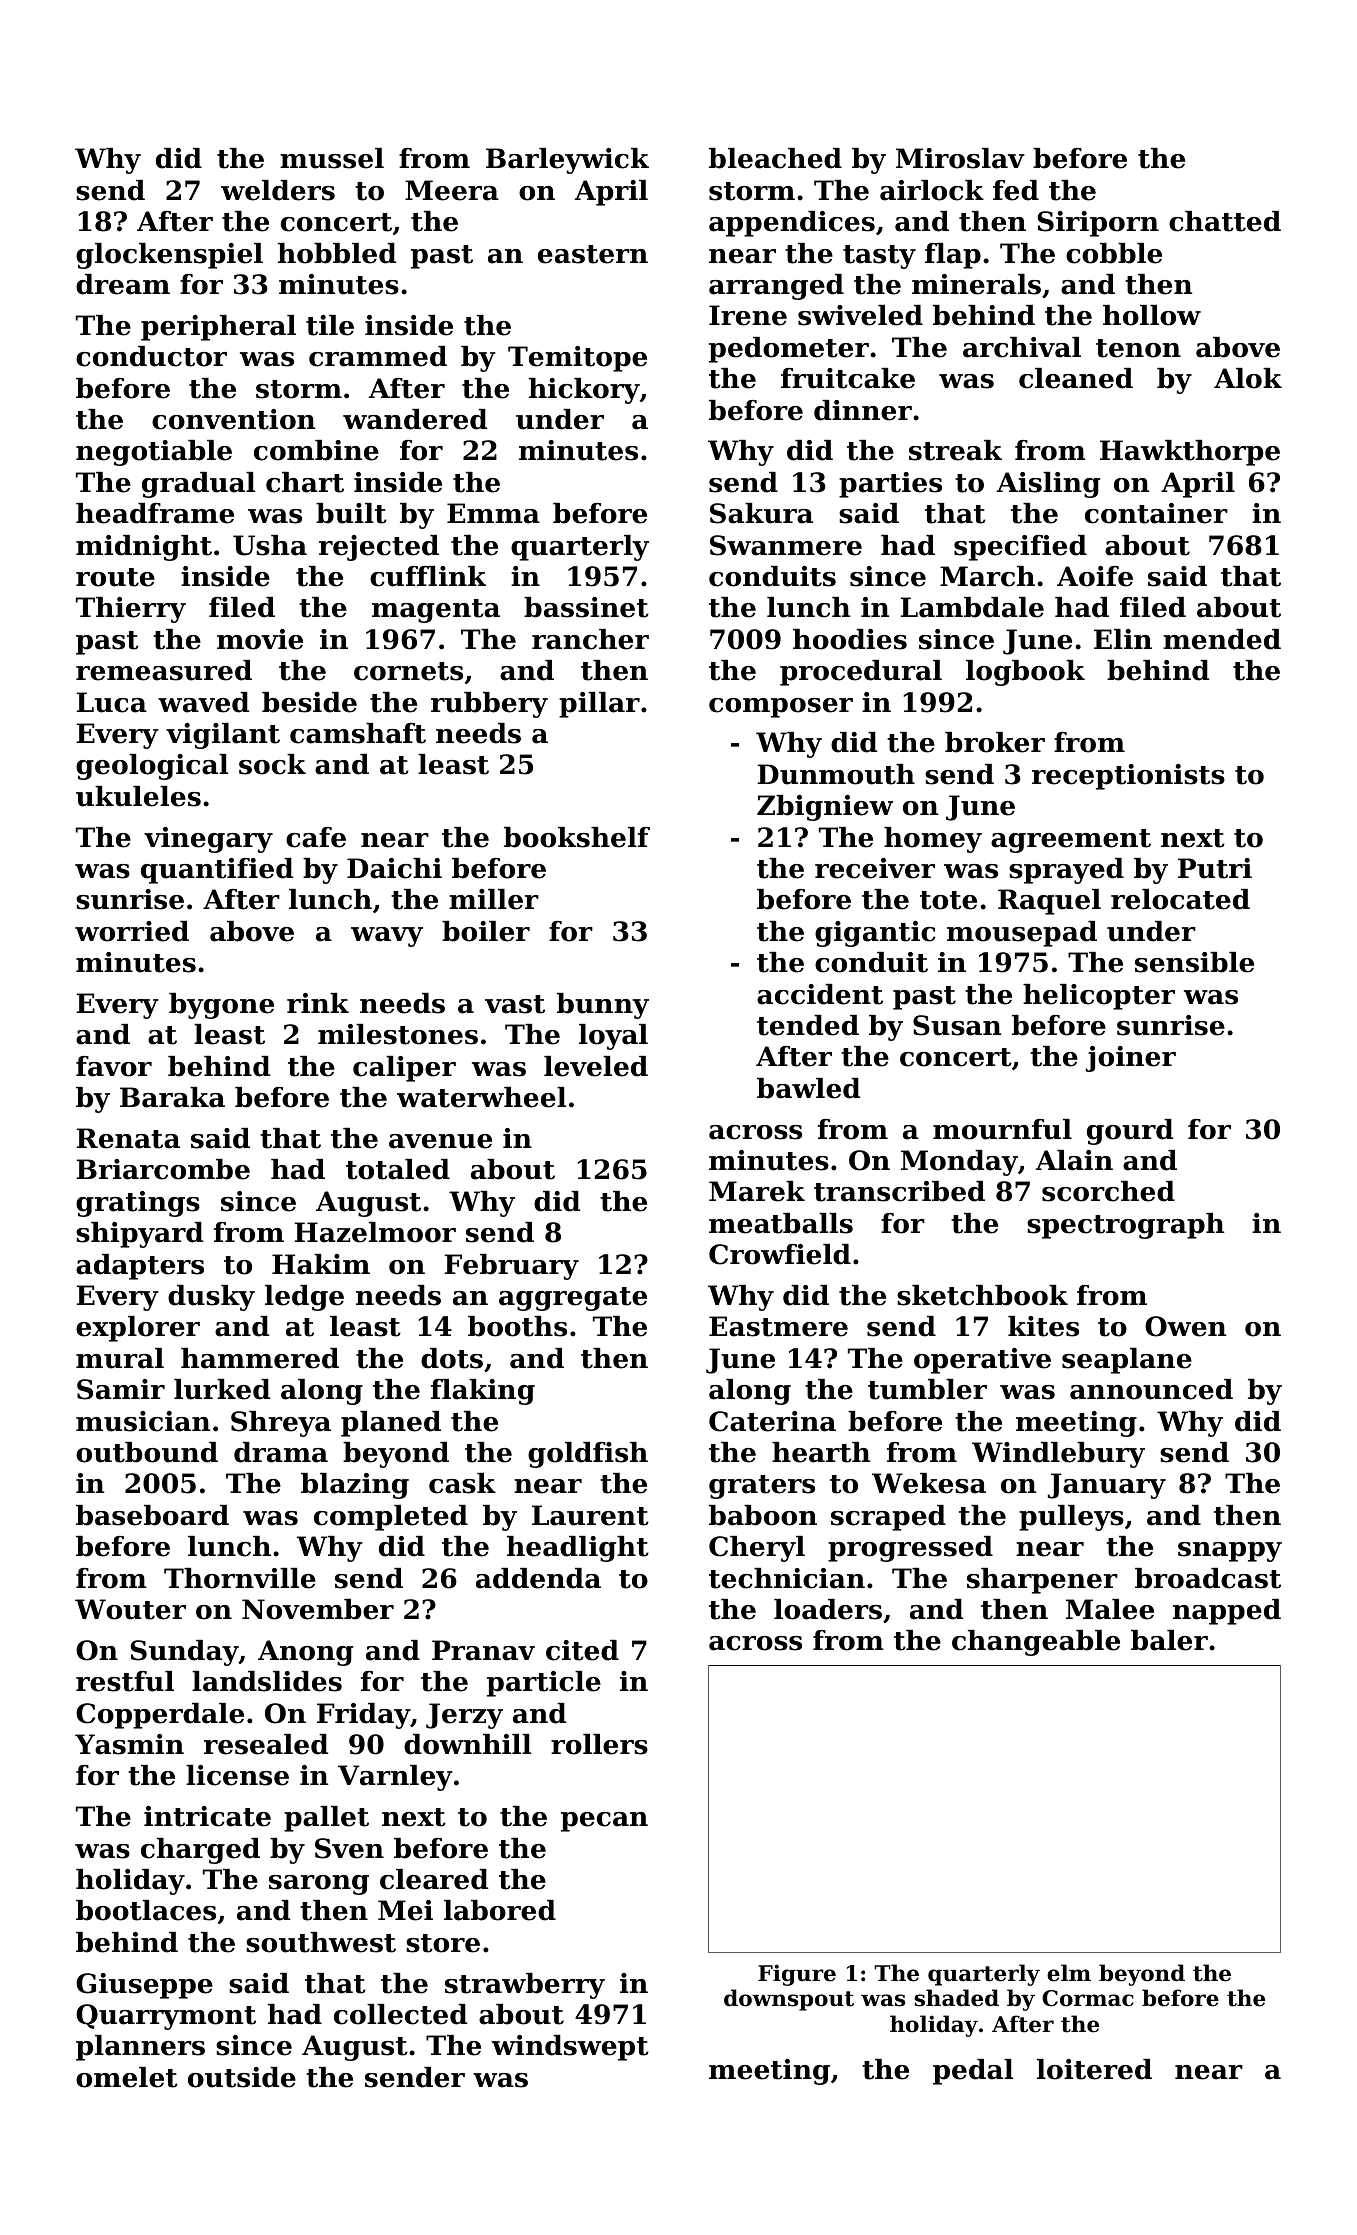  What do you see at coordinates (960, 158) in the page?
I see `Miroslav` at bounding box center [960, 158].
